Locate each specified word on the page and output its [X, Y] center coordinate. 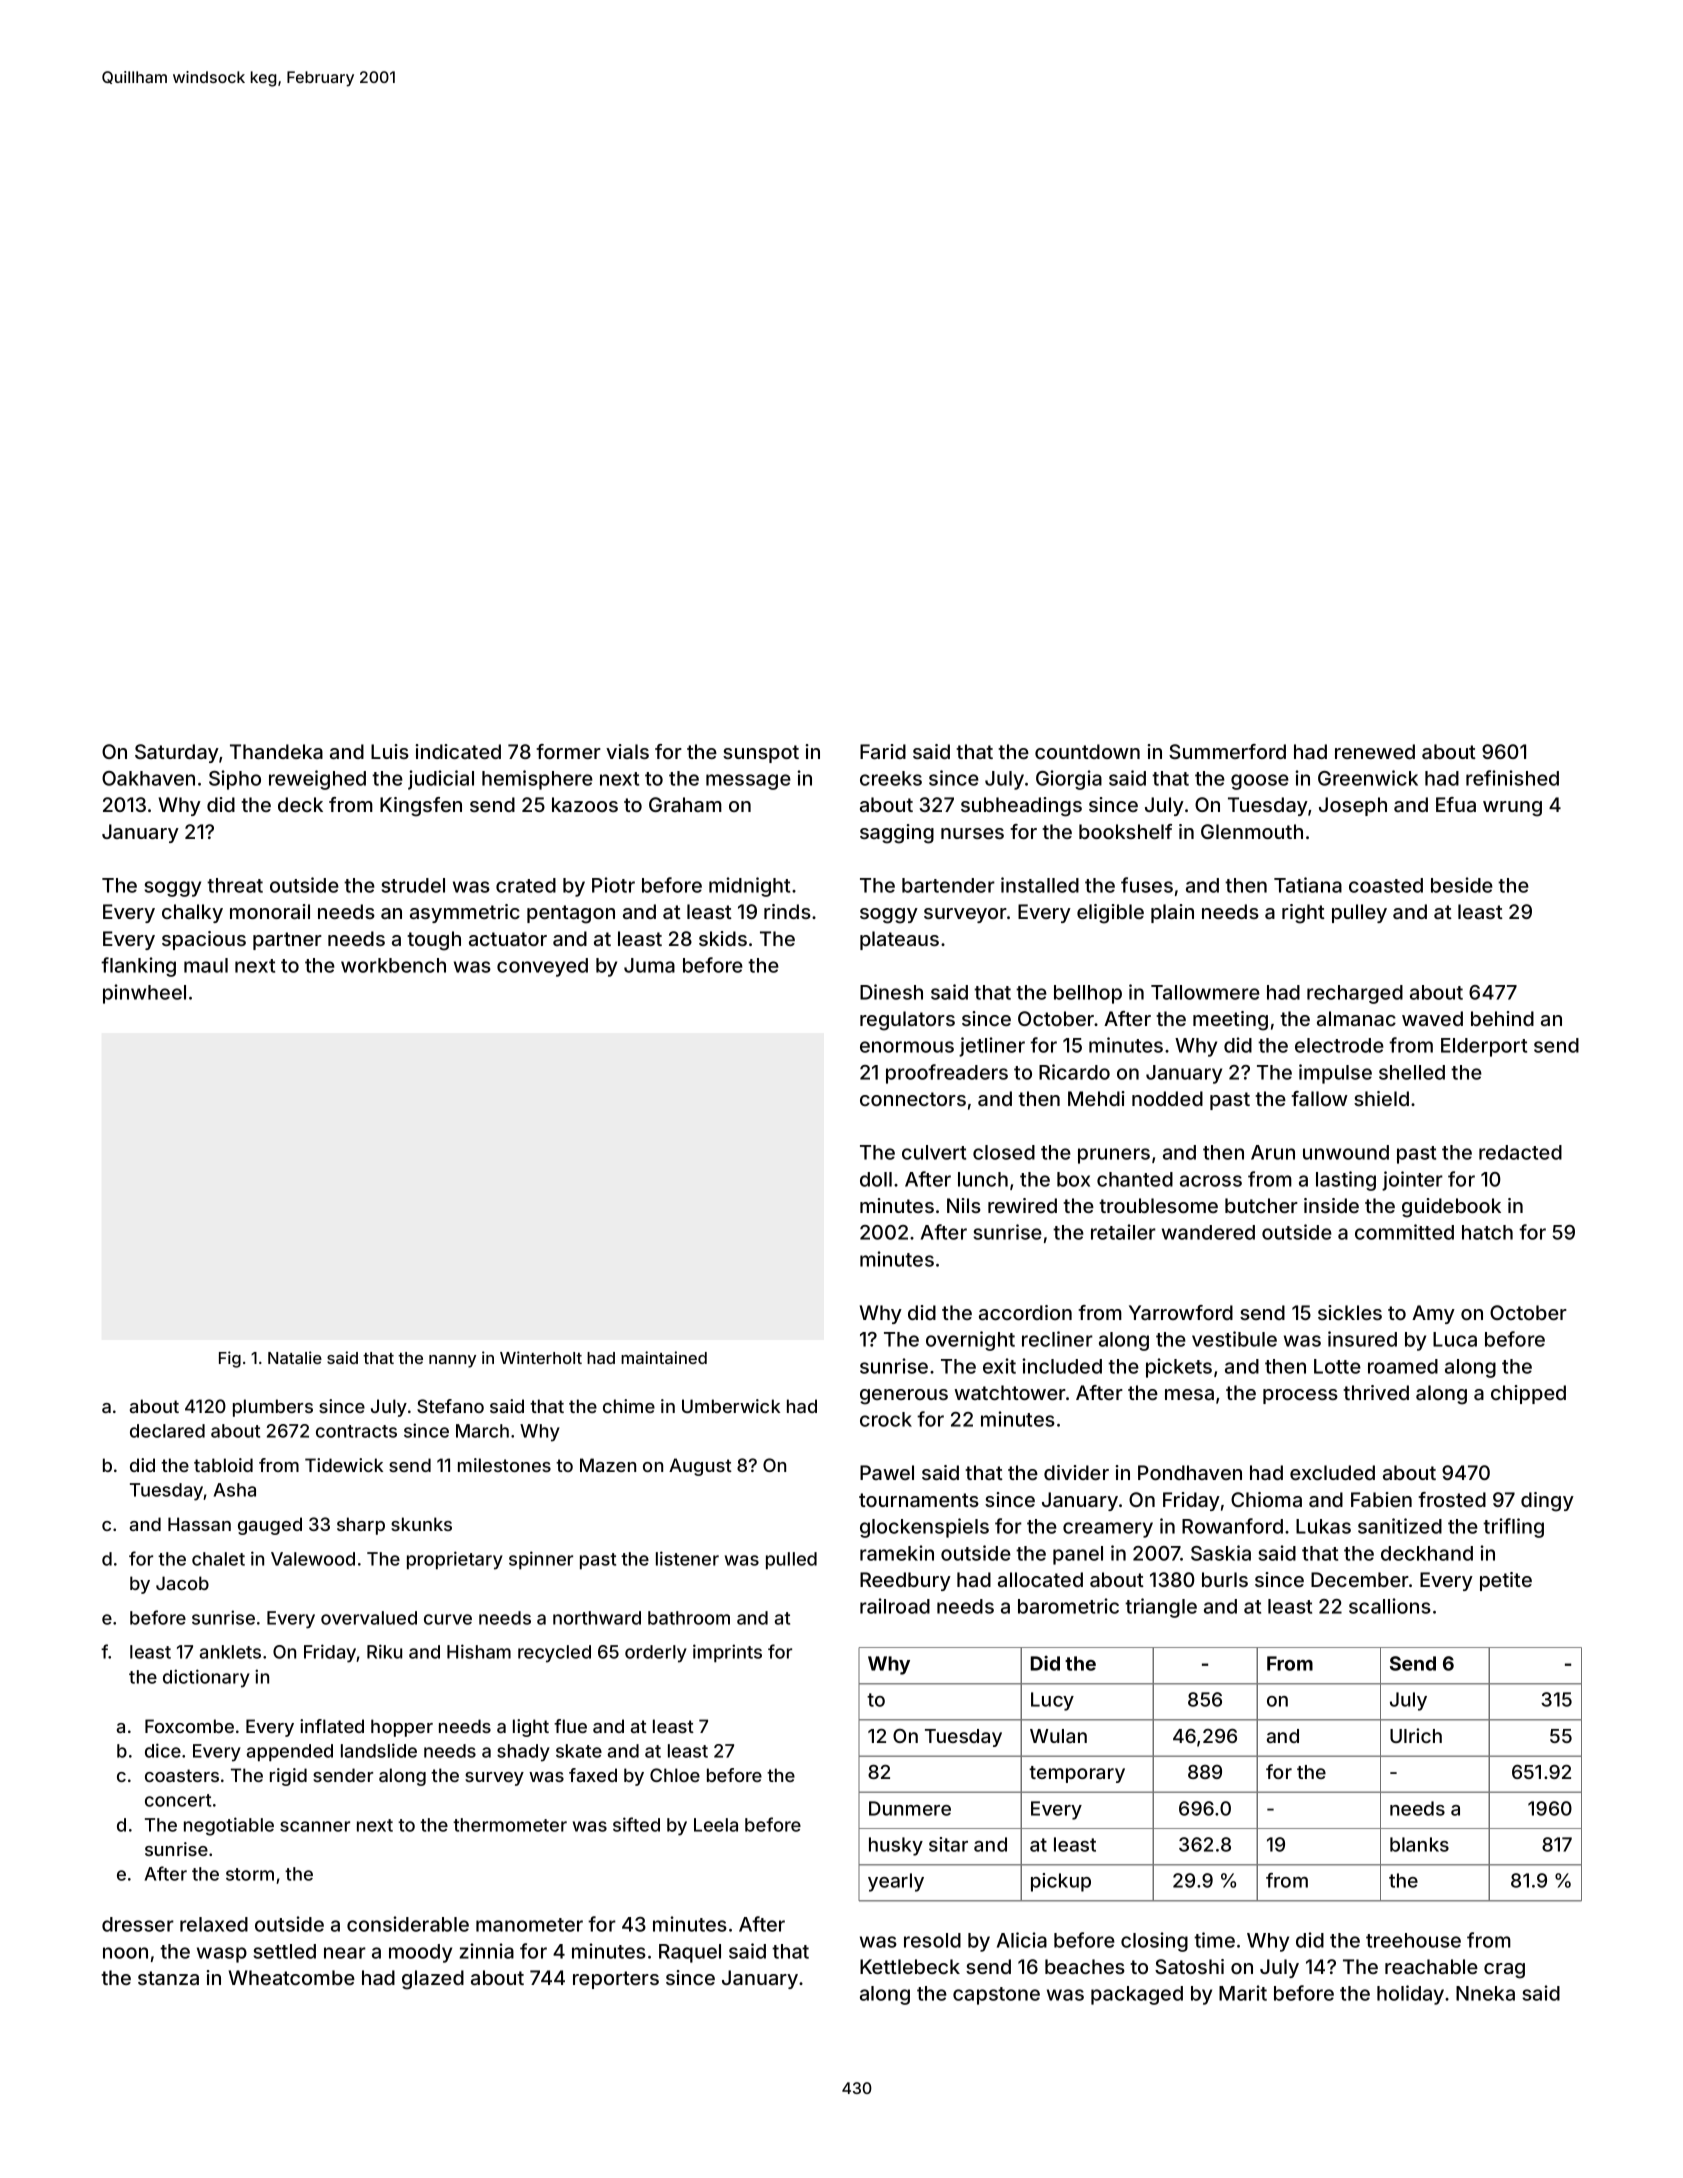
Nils [964, 1205]
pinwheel [144, 994]
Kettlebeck [910, 1966]
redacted [1520, 1152]
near [345, 1953]
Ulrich [1416, 1735]
